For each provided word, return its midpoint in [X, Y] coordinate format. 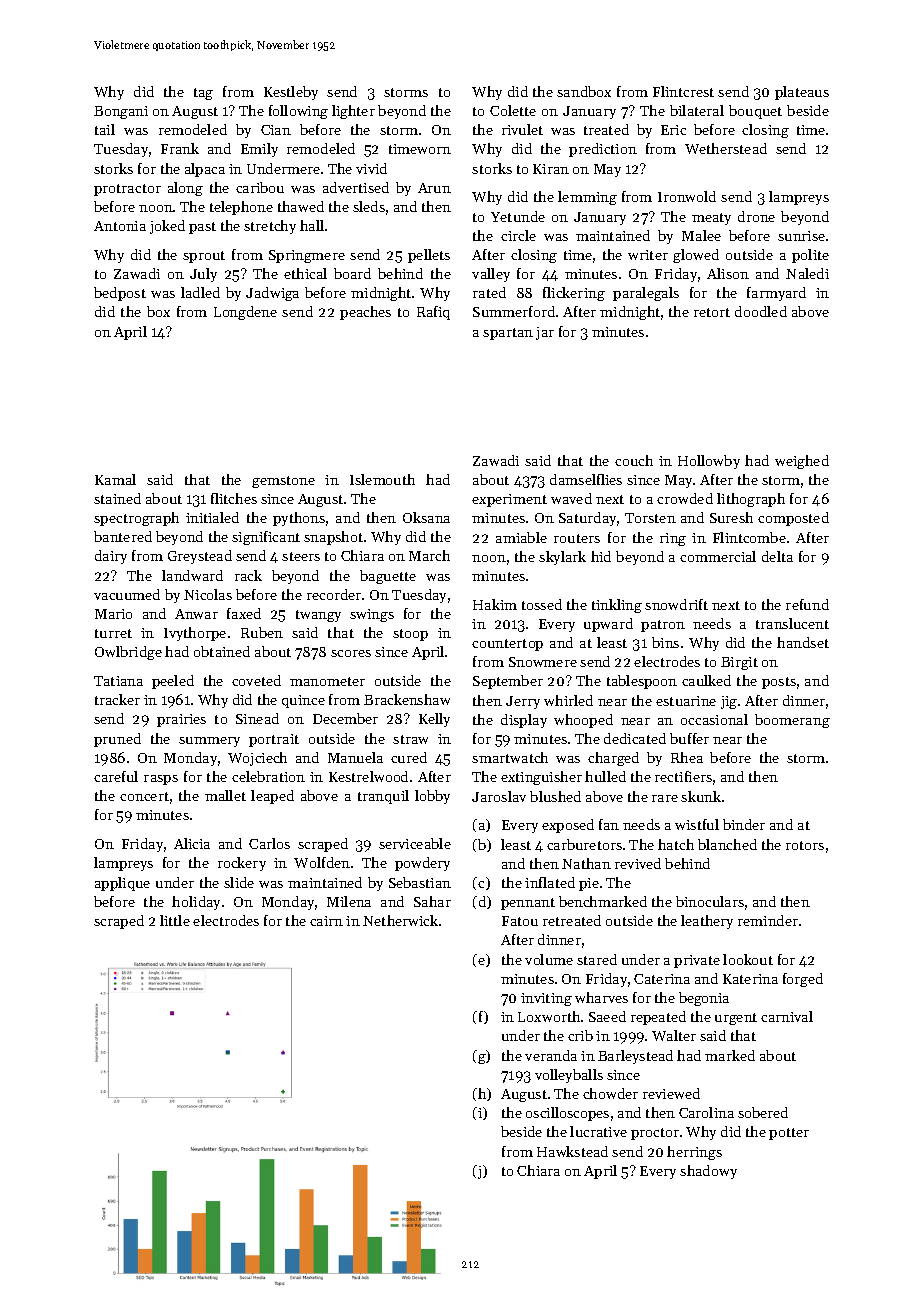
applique [122, 884]
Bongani [121, 112]
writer [648, 255]
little [175, 920]
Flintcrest [683, 91]
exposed [568, 826]
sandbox [584, 91]
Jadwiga [272, 294]
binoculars [710, 901]
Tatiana [118, 681]
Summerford [514, 311]
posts [779, 683]
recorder [334, 594]
